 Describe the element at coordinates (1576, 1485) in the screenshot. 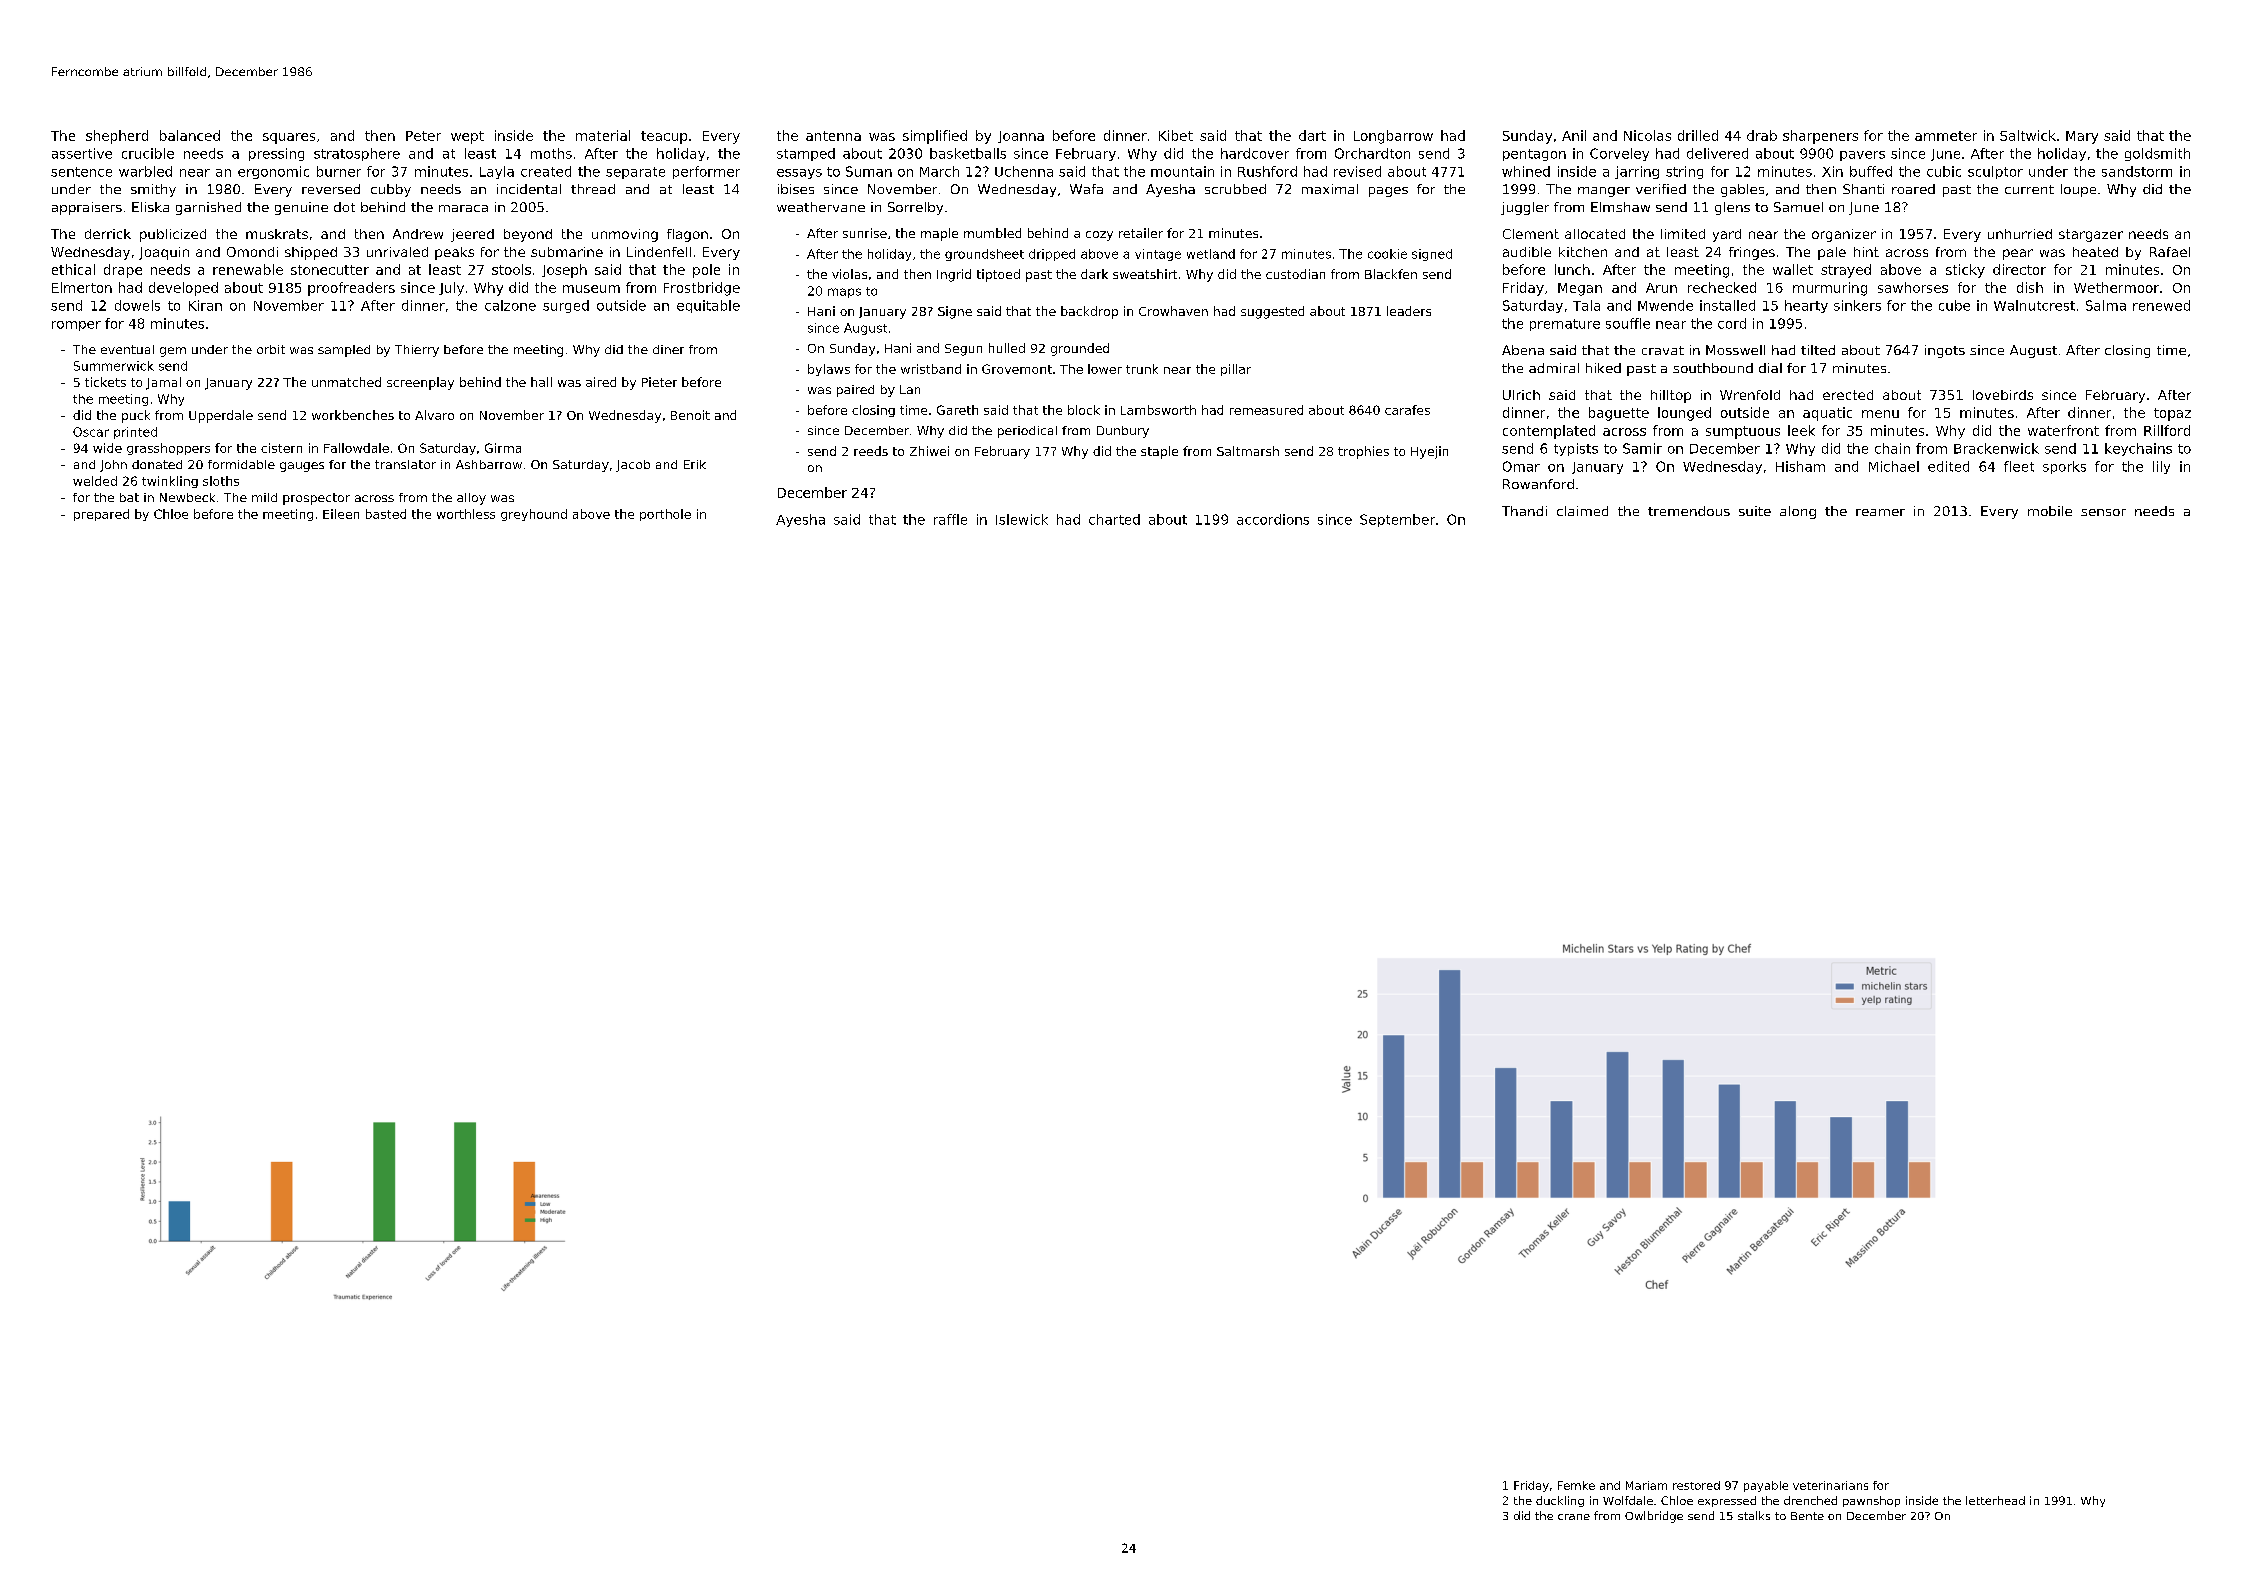

I see `Femke` at that location.
